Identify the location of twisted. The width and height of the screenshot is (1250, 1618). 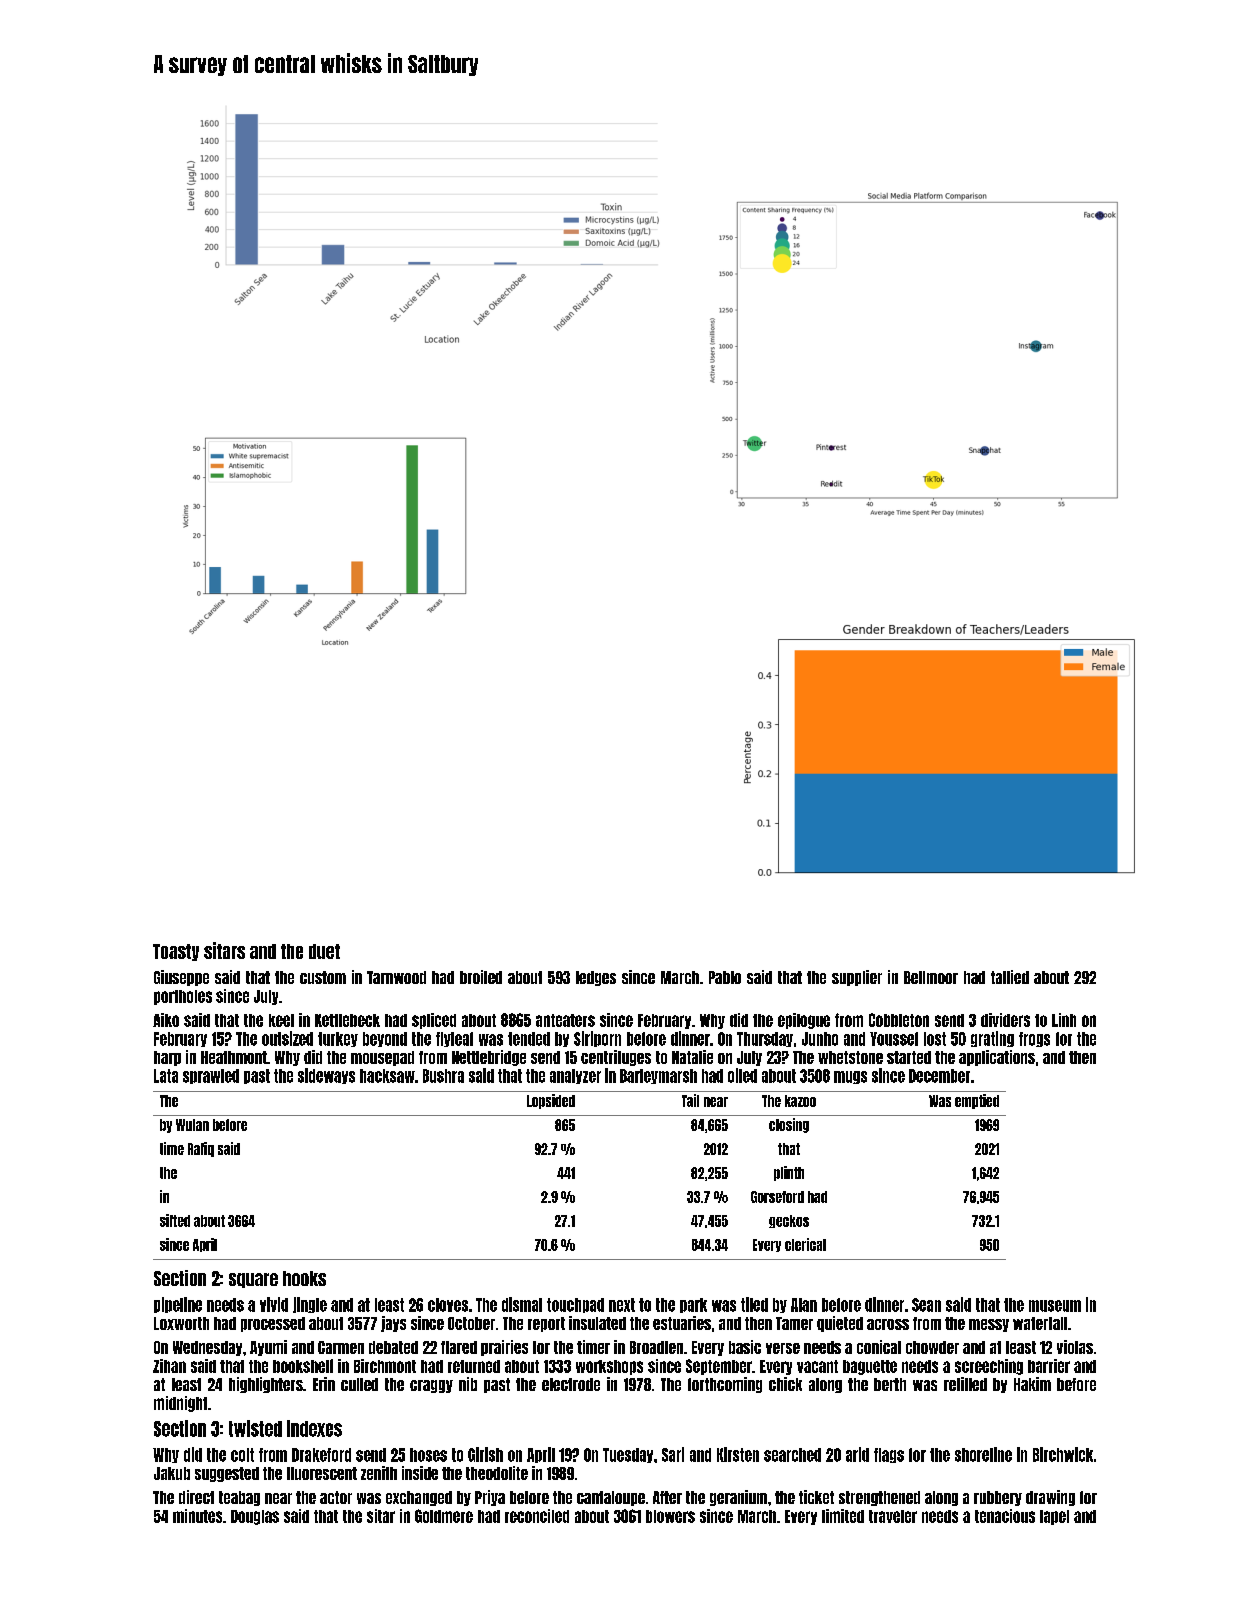
(255, 1428).
